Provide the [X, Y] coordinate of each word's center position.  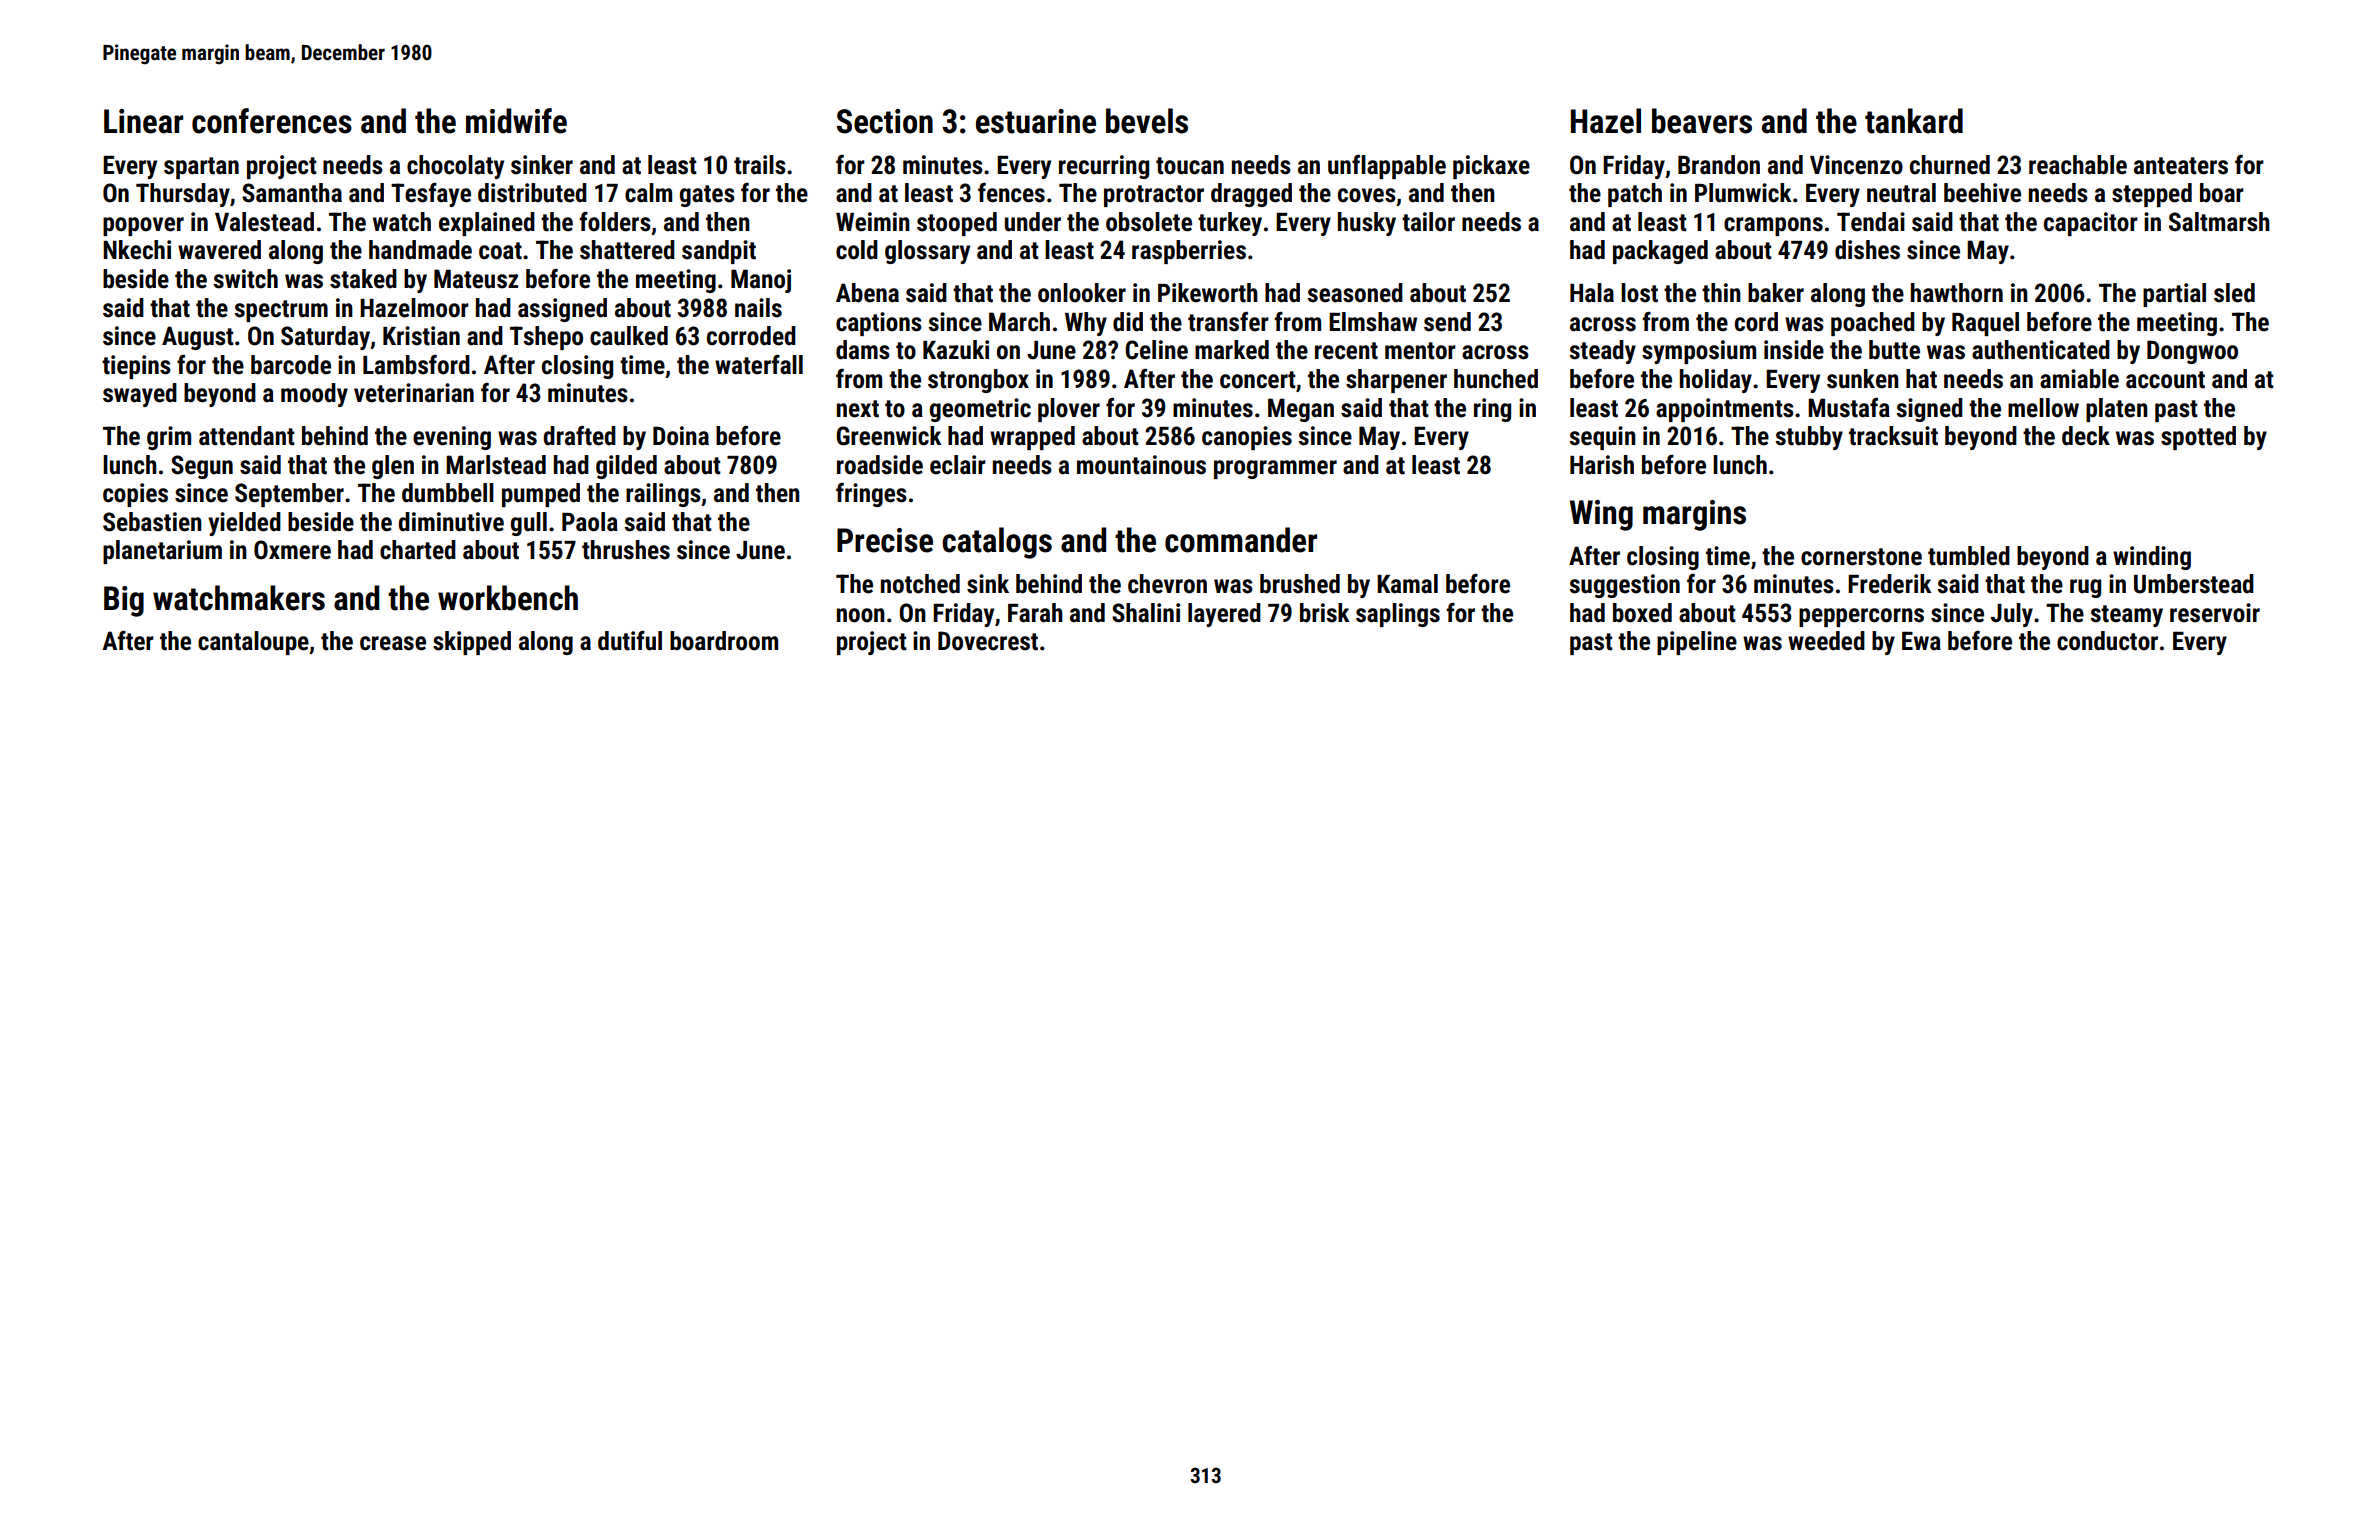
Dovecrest [988, 641]
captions [879, 324]
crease [393, 643]
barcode [291, 365]
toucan [1190, 166]
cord [1756, 322]
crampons [1773, 226]
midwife [516, 121]
